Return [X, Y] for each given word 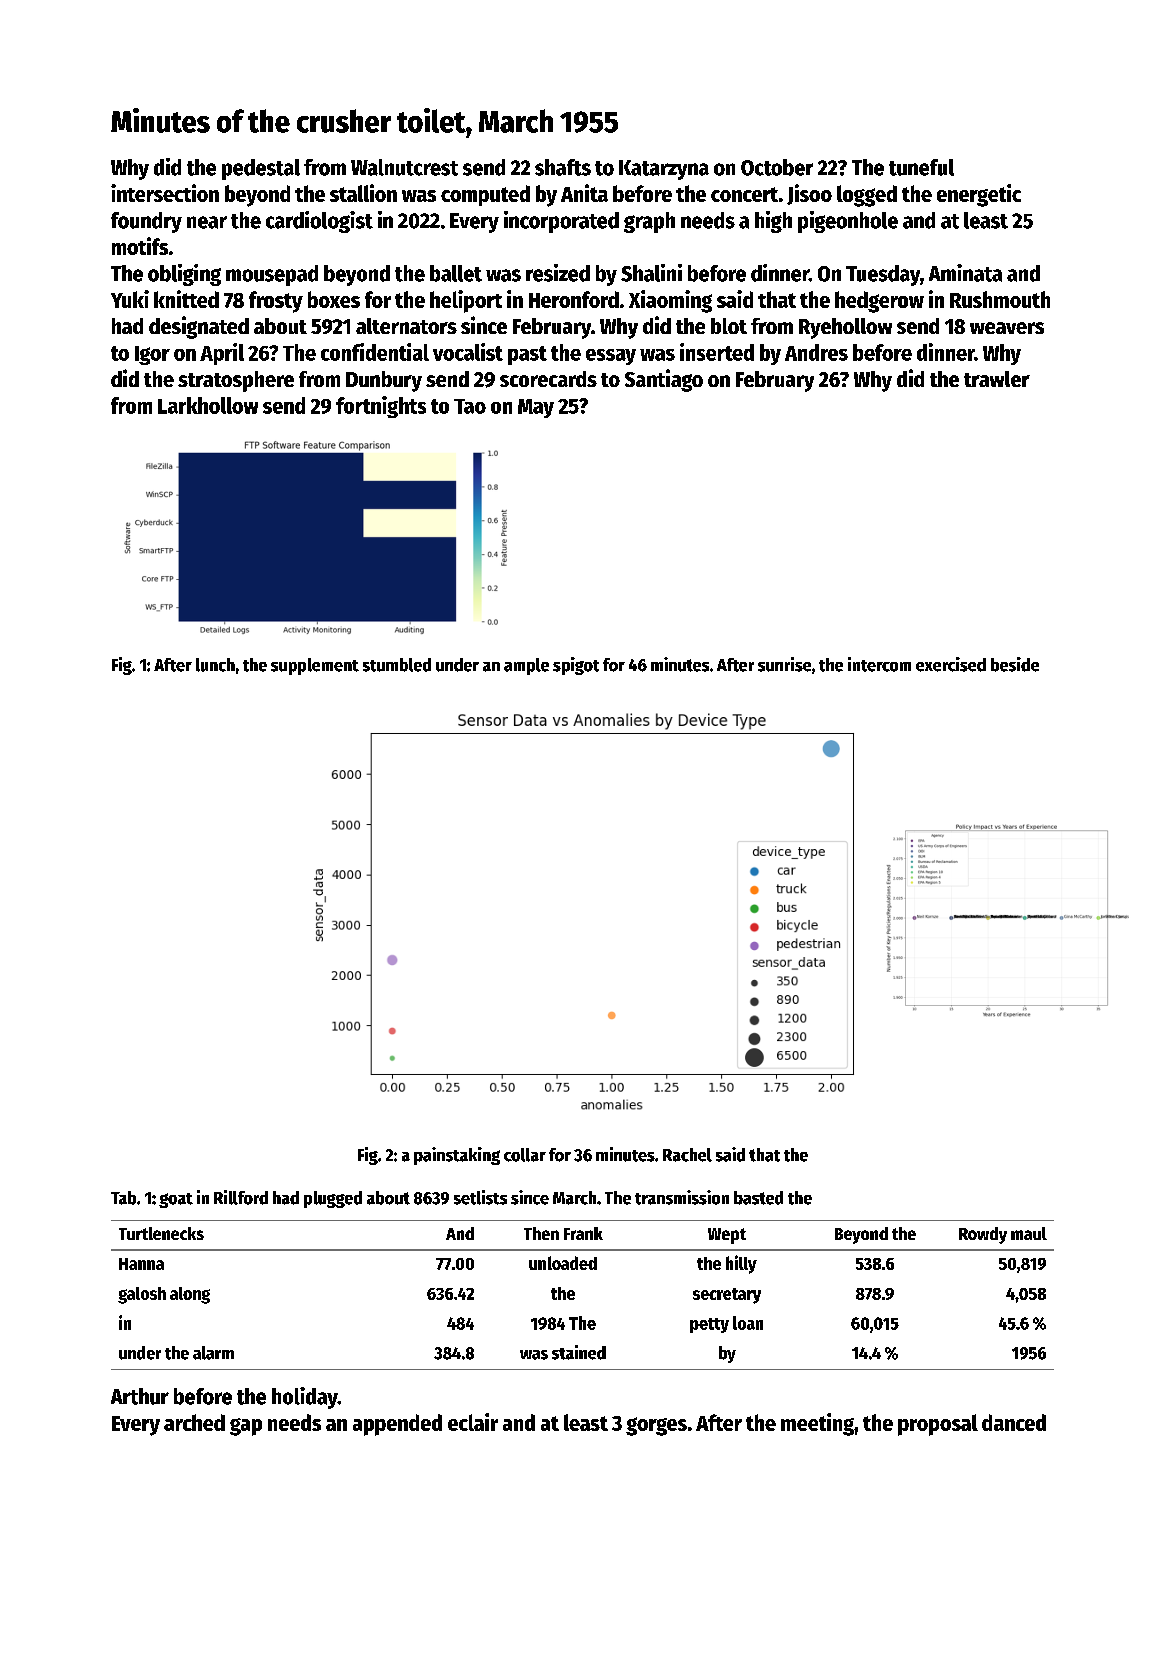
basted [758, 1198]
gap [246, 1427]
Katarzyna [664, 170]
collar [525, 1155]
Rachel [687, 1155]
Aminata [965, 273]
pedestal [261, 169]
